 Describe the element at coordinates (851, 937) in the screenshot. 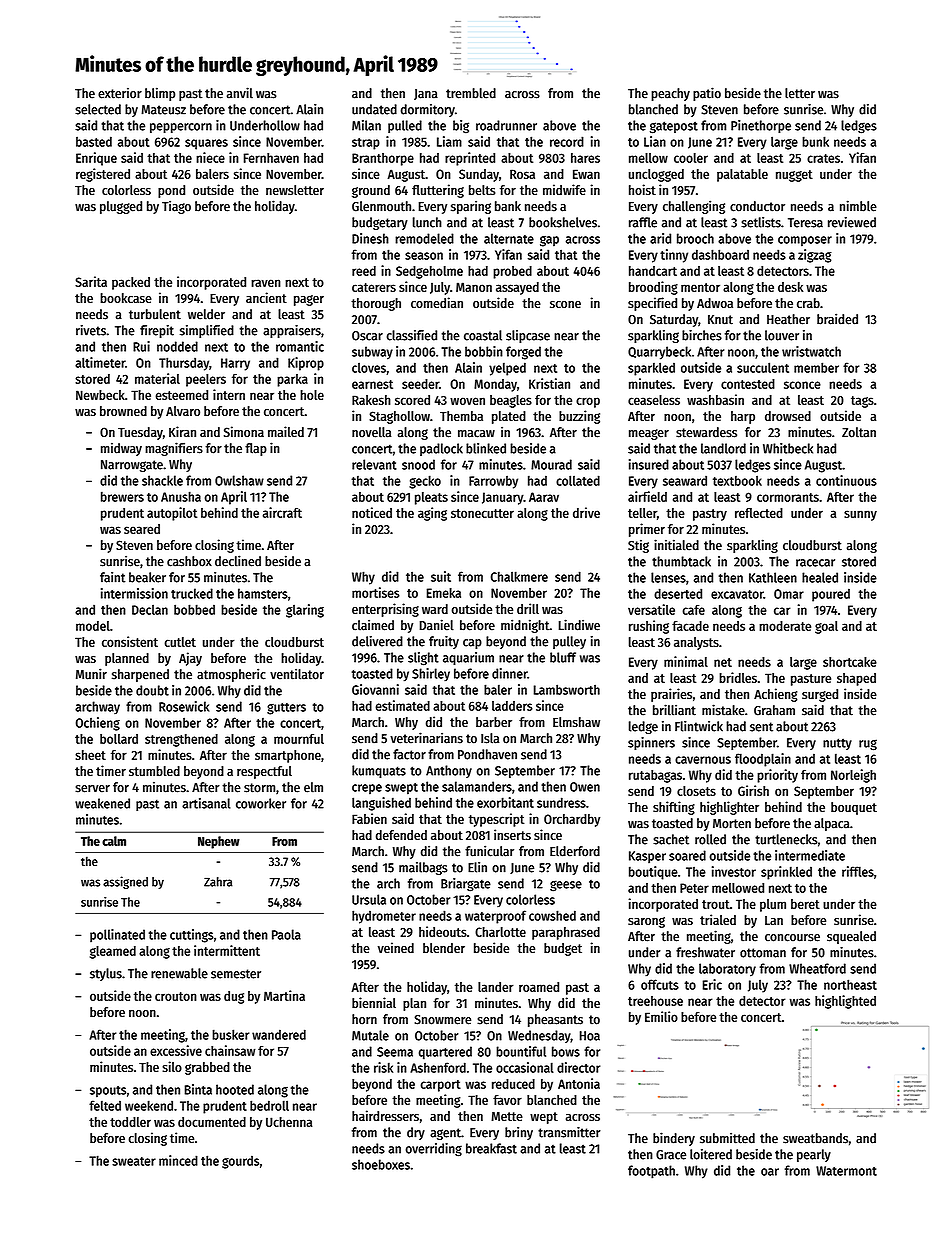

I see `squealed` at that location.
